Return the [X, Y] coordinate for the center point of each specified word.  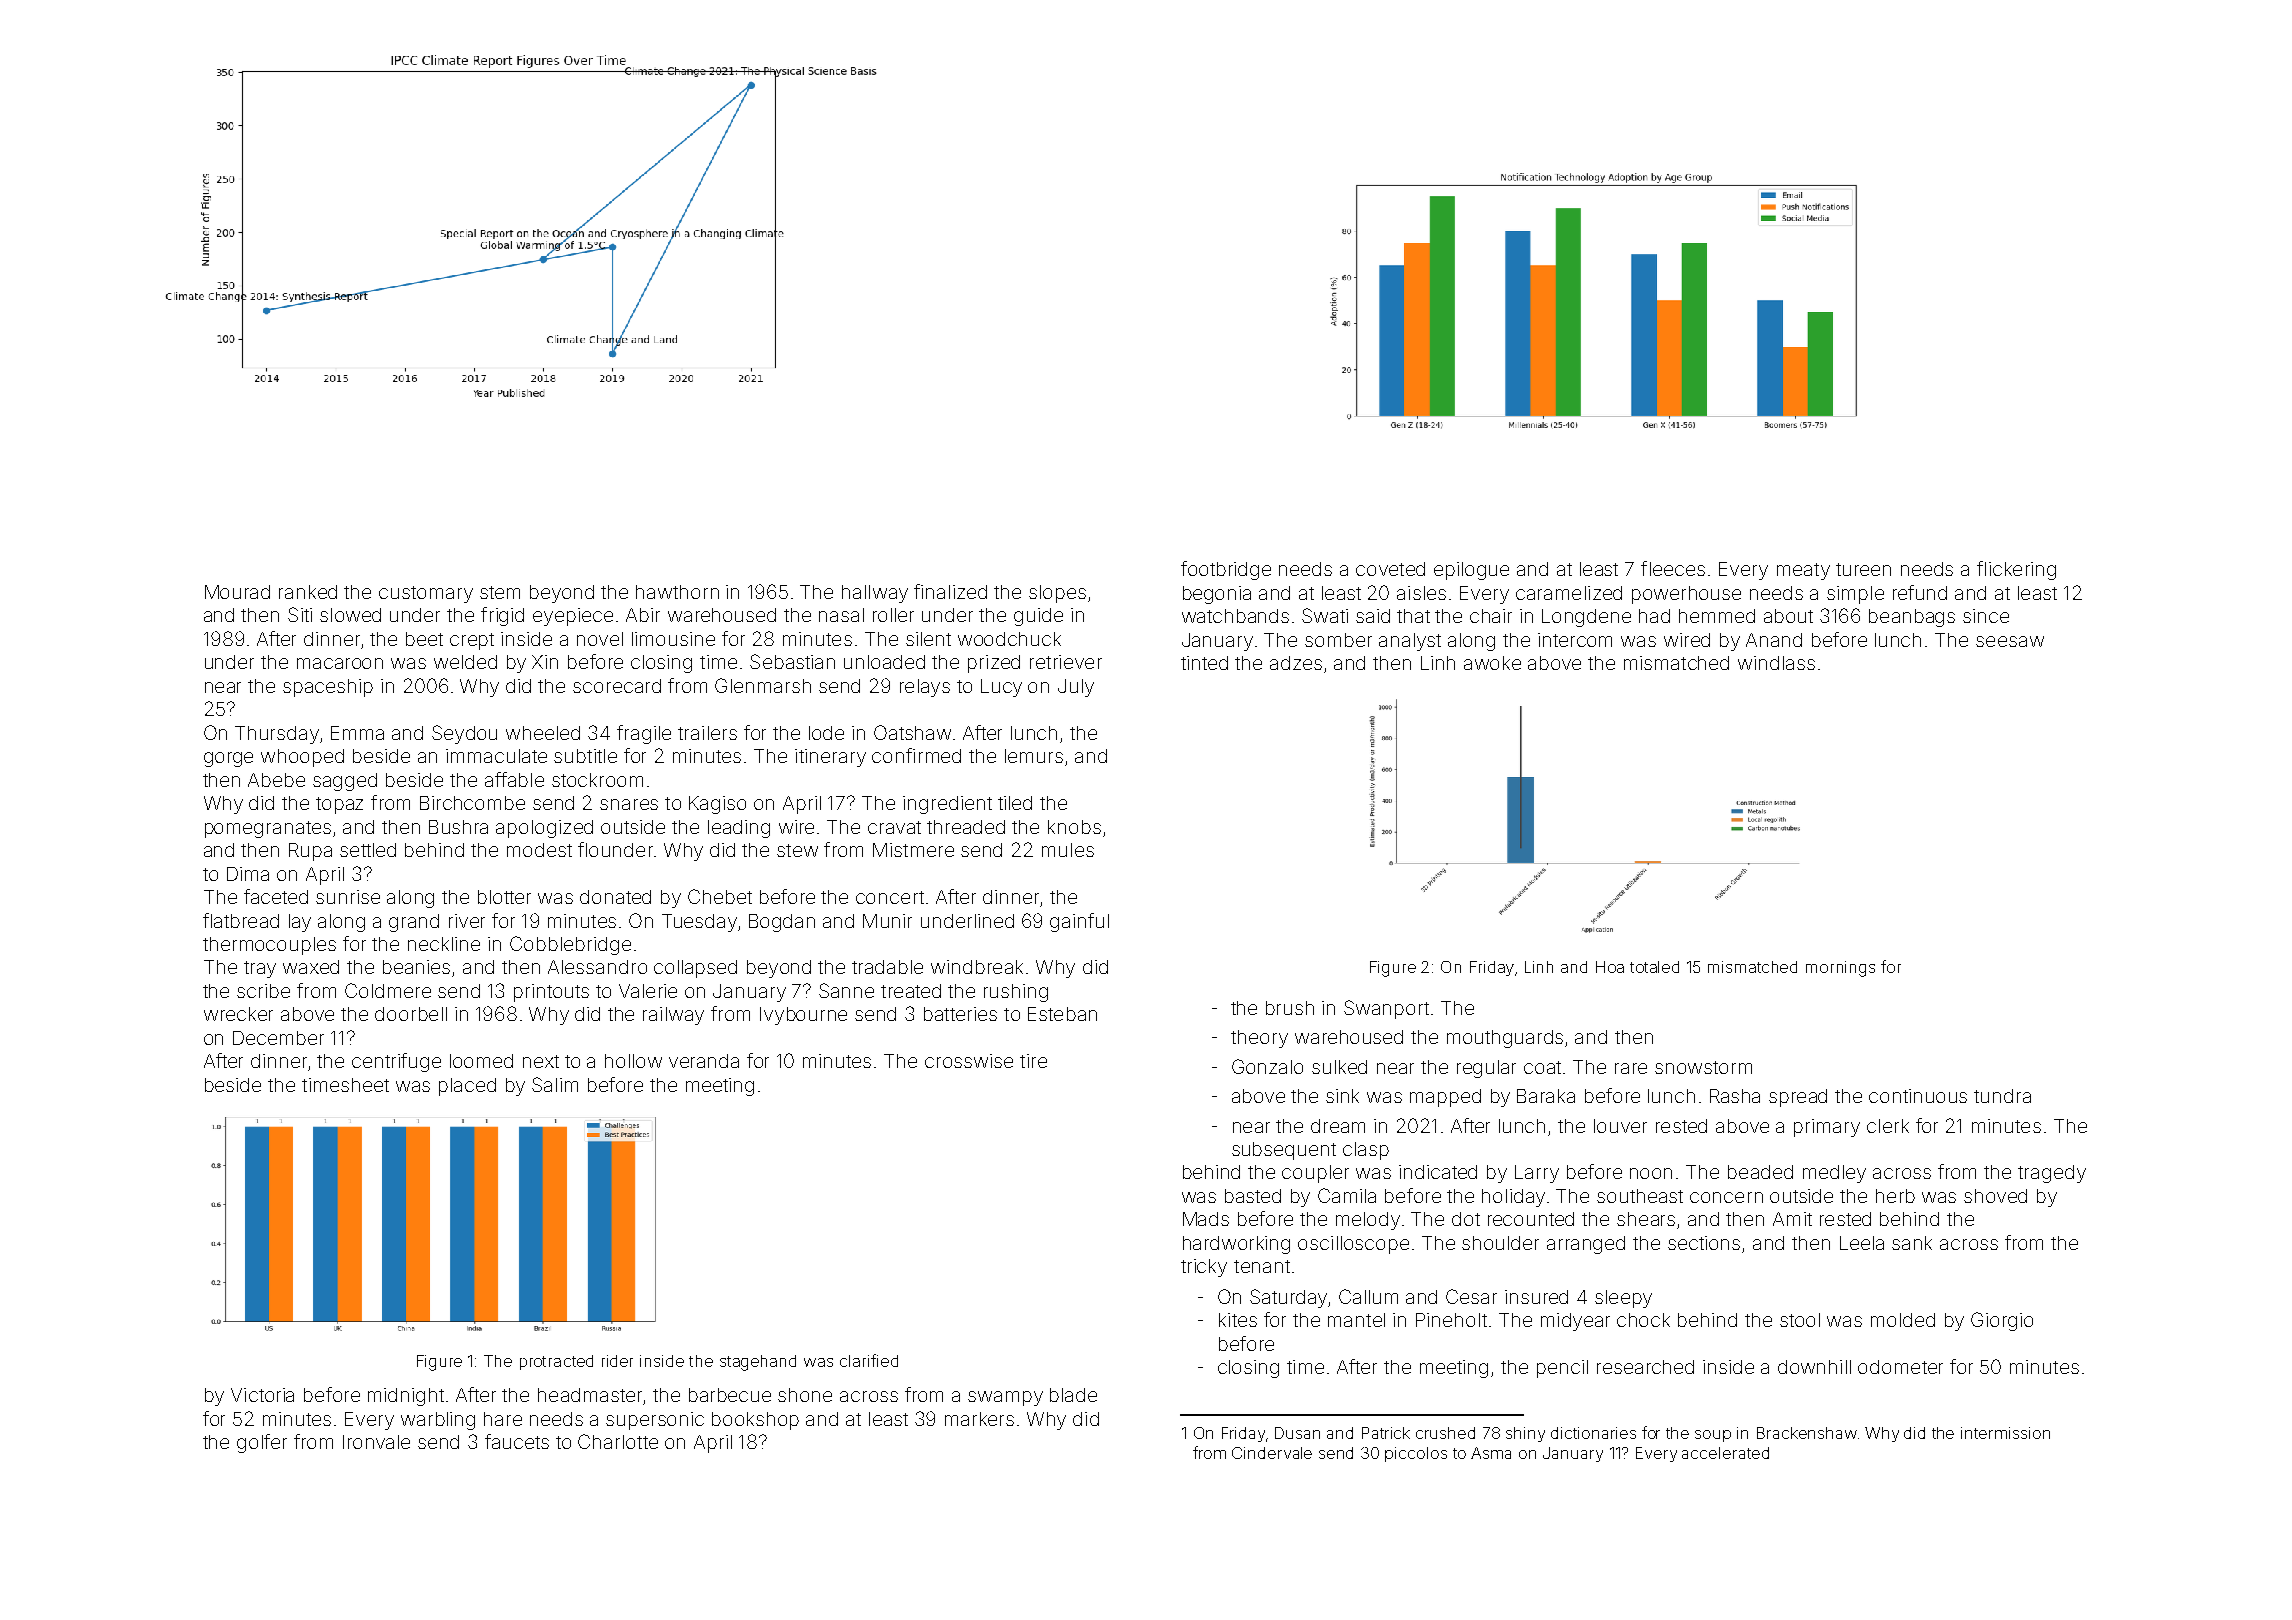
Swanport [1386, 1009]
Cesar [1471, 1296]
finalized [950, 591]
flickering [2016, 570]
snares [629, 804]
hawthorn [677, 592]
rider [617, 1361]
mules [1068, 850]
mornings [1840, 969]
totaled [1654, 967]
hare [503, 1419]
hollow [633, 1061]
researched [1645, 1367]
